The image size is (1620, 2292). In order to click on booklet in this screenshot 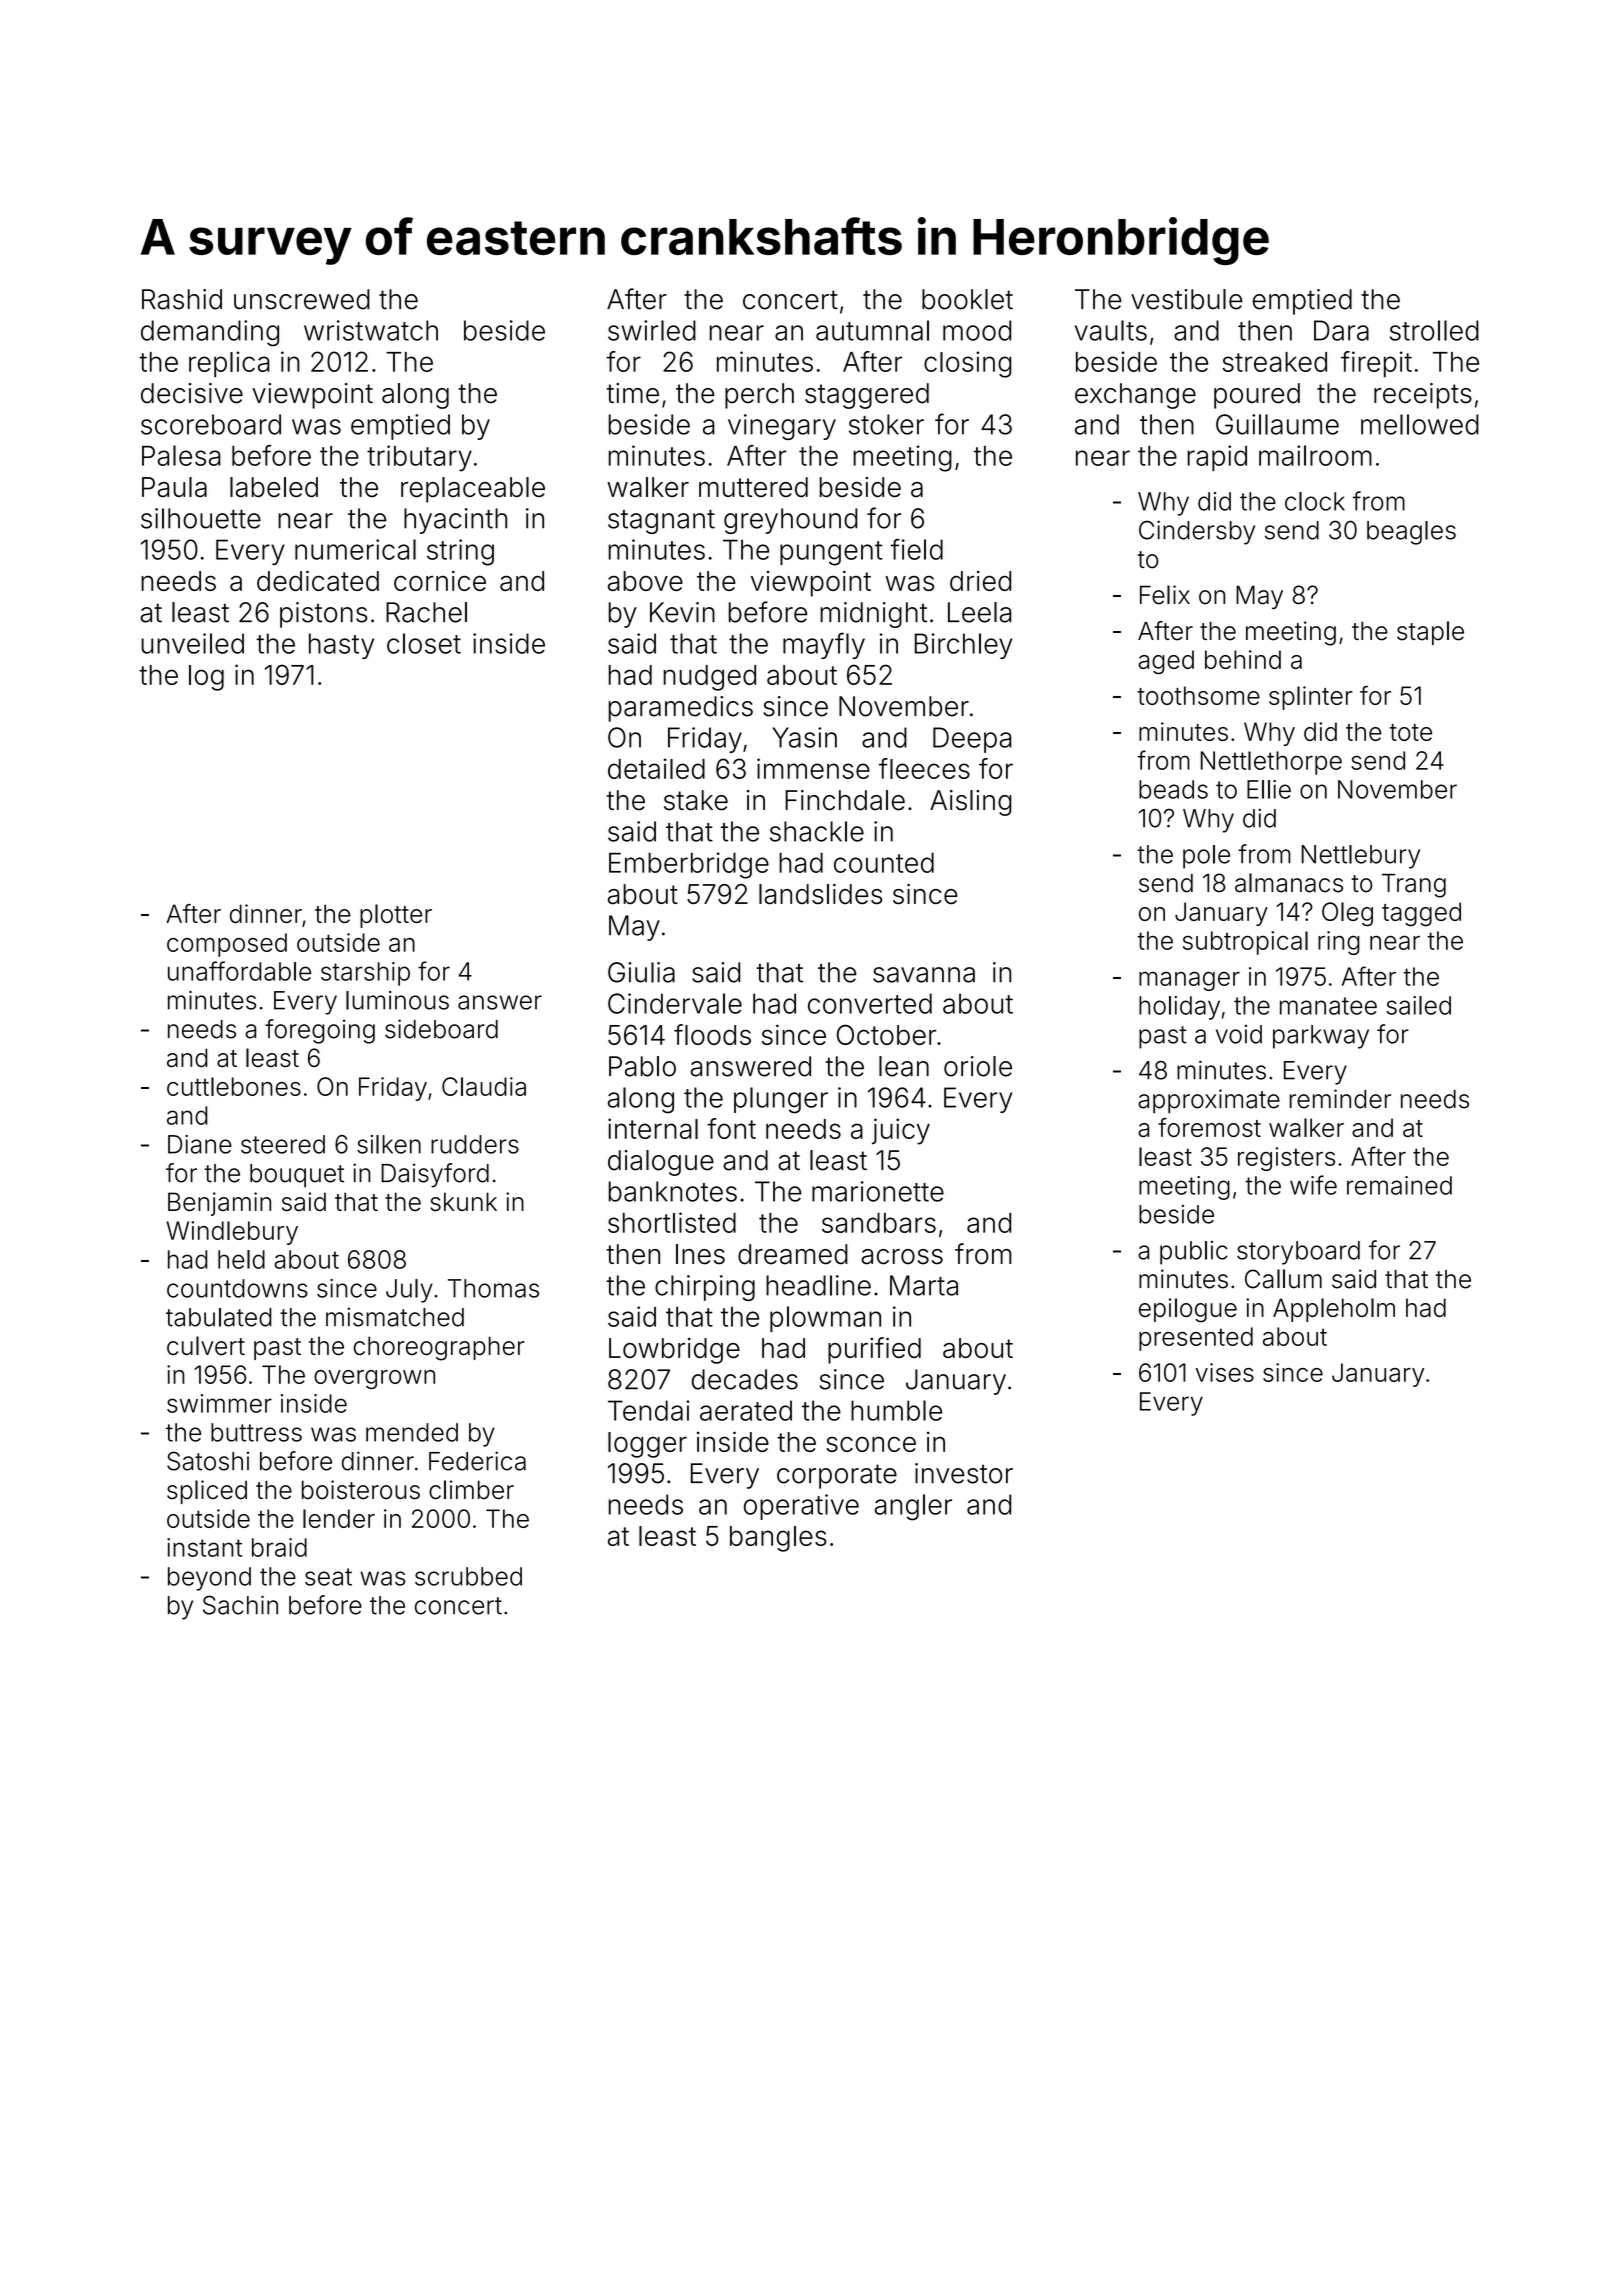, I will do `click(967, 299)`.
